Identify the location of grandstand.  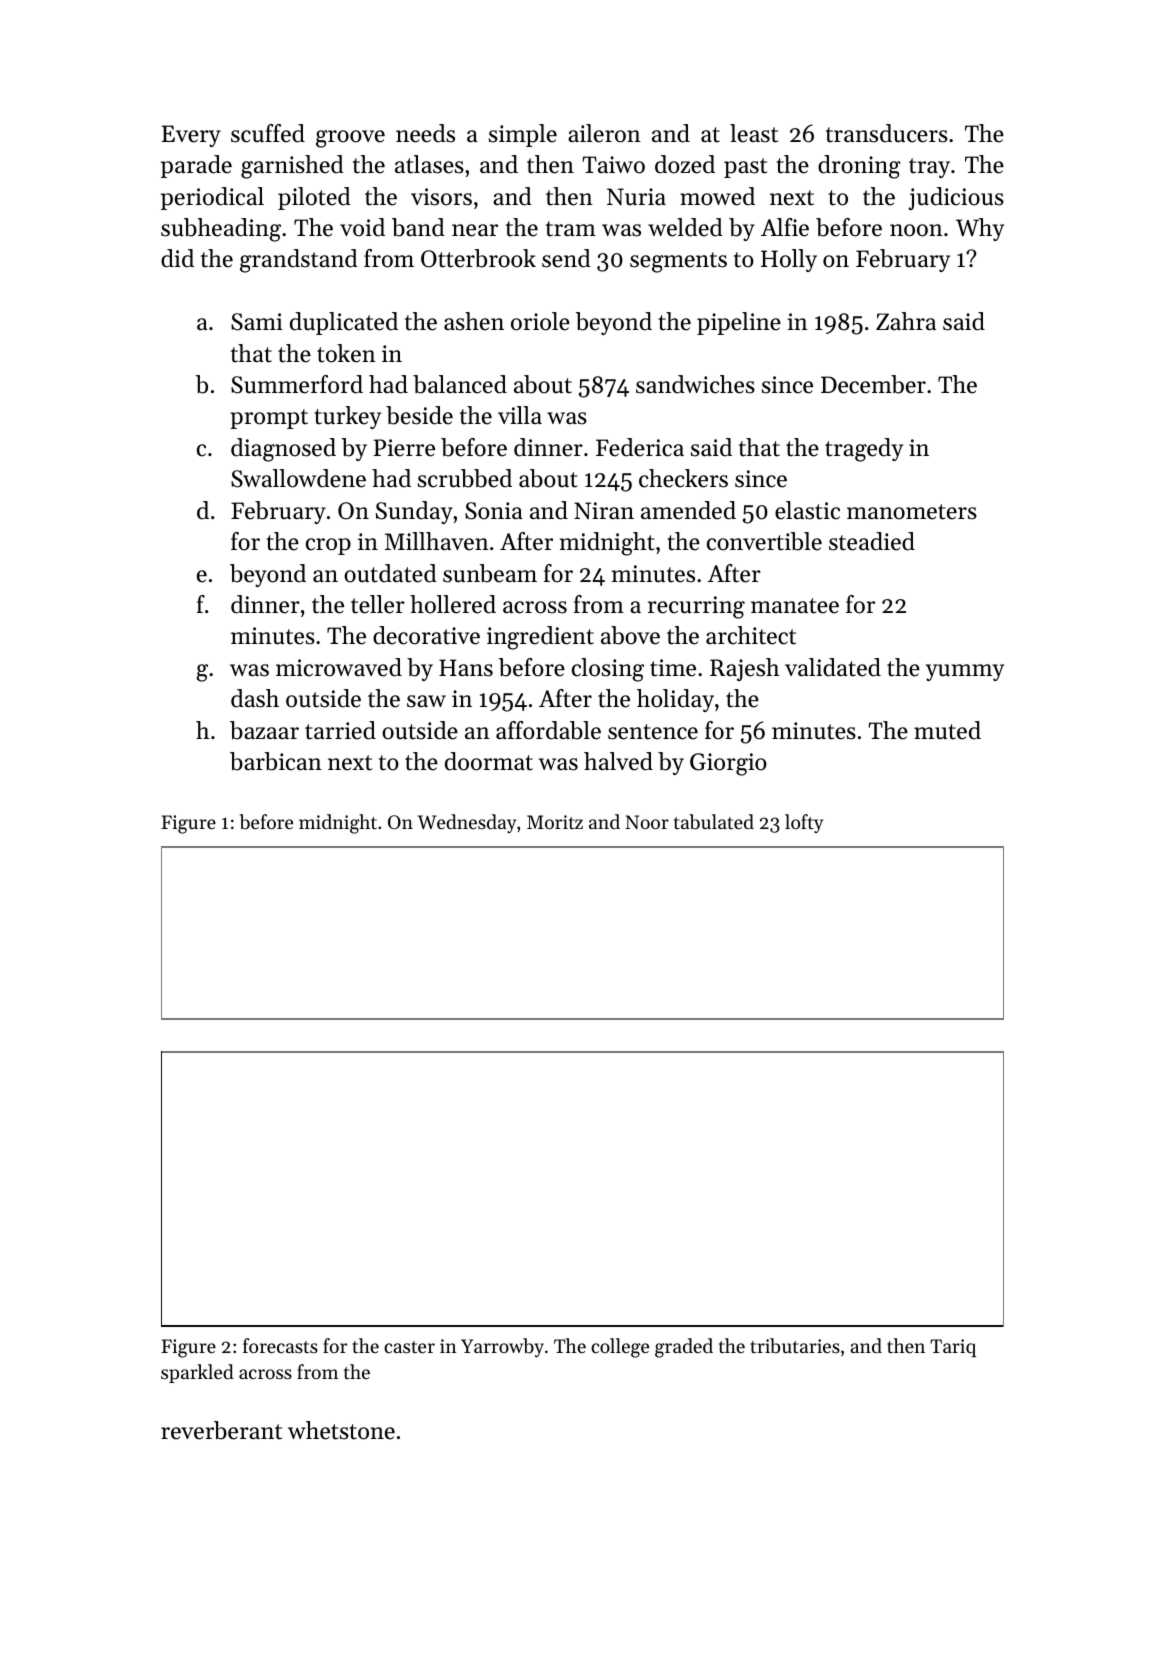
(299, 261).
